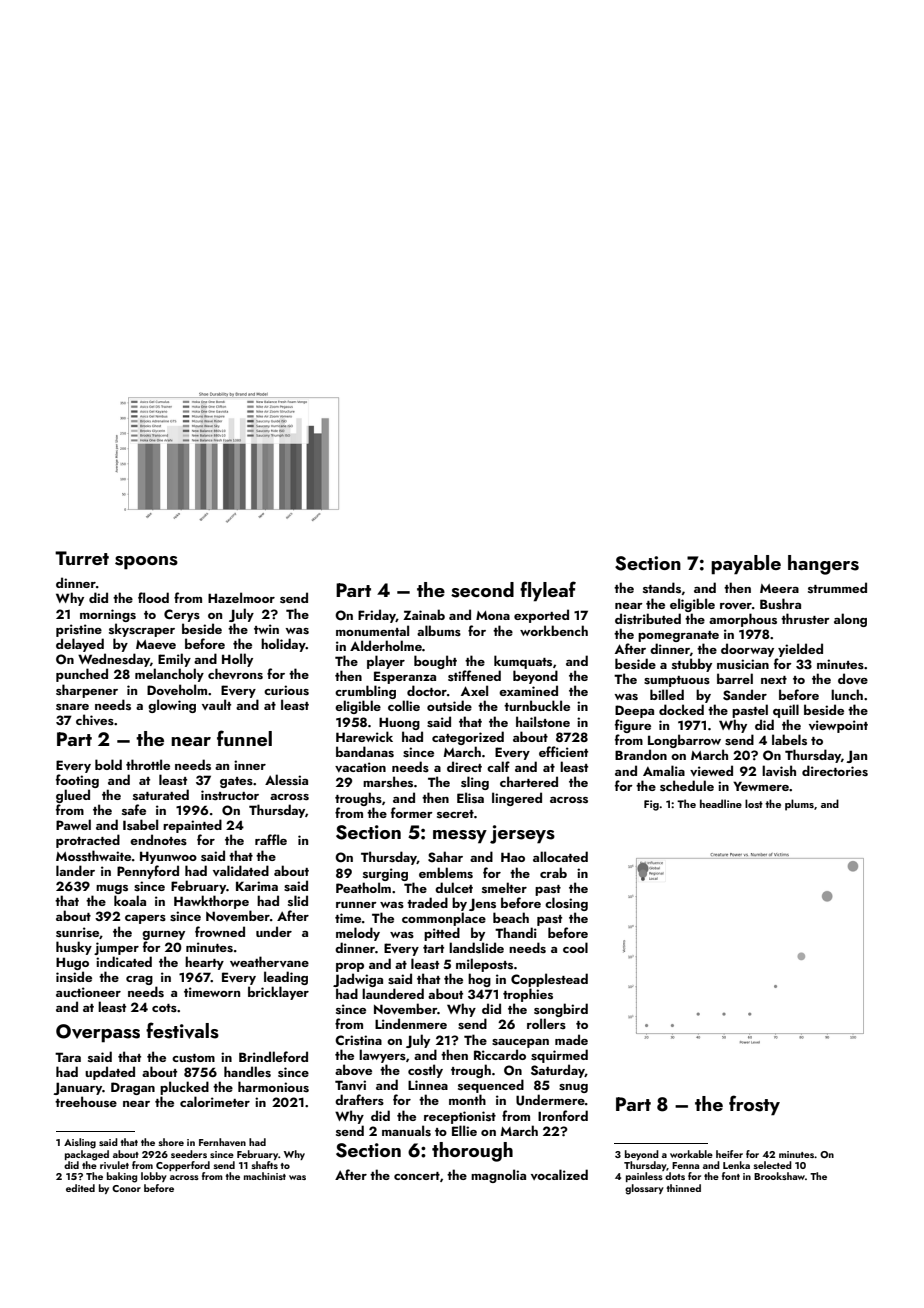  I want to click on magnolia, so click(498, 1176).
